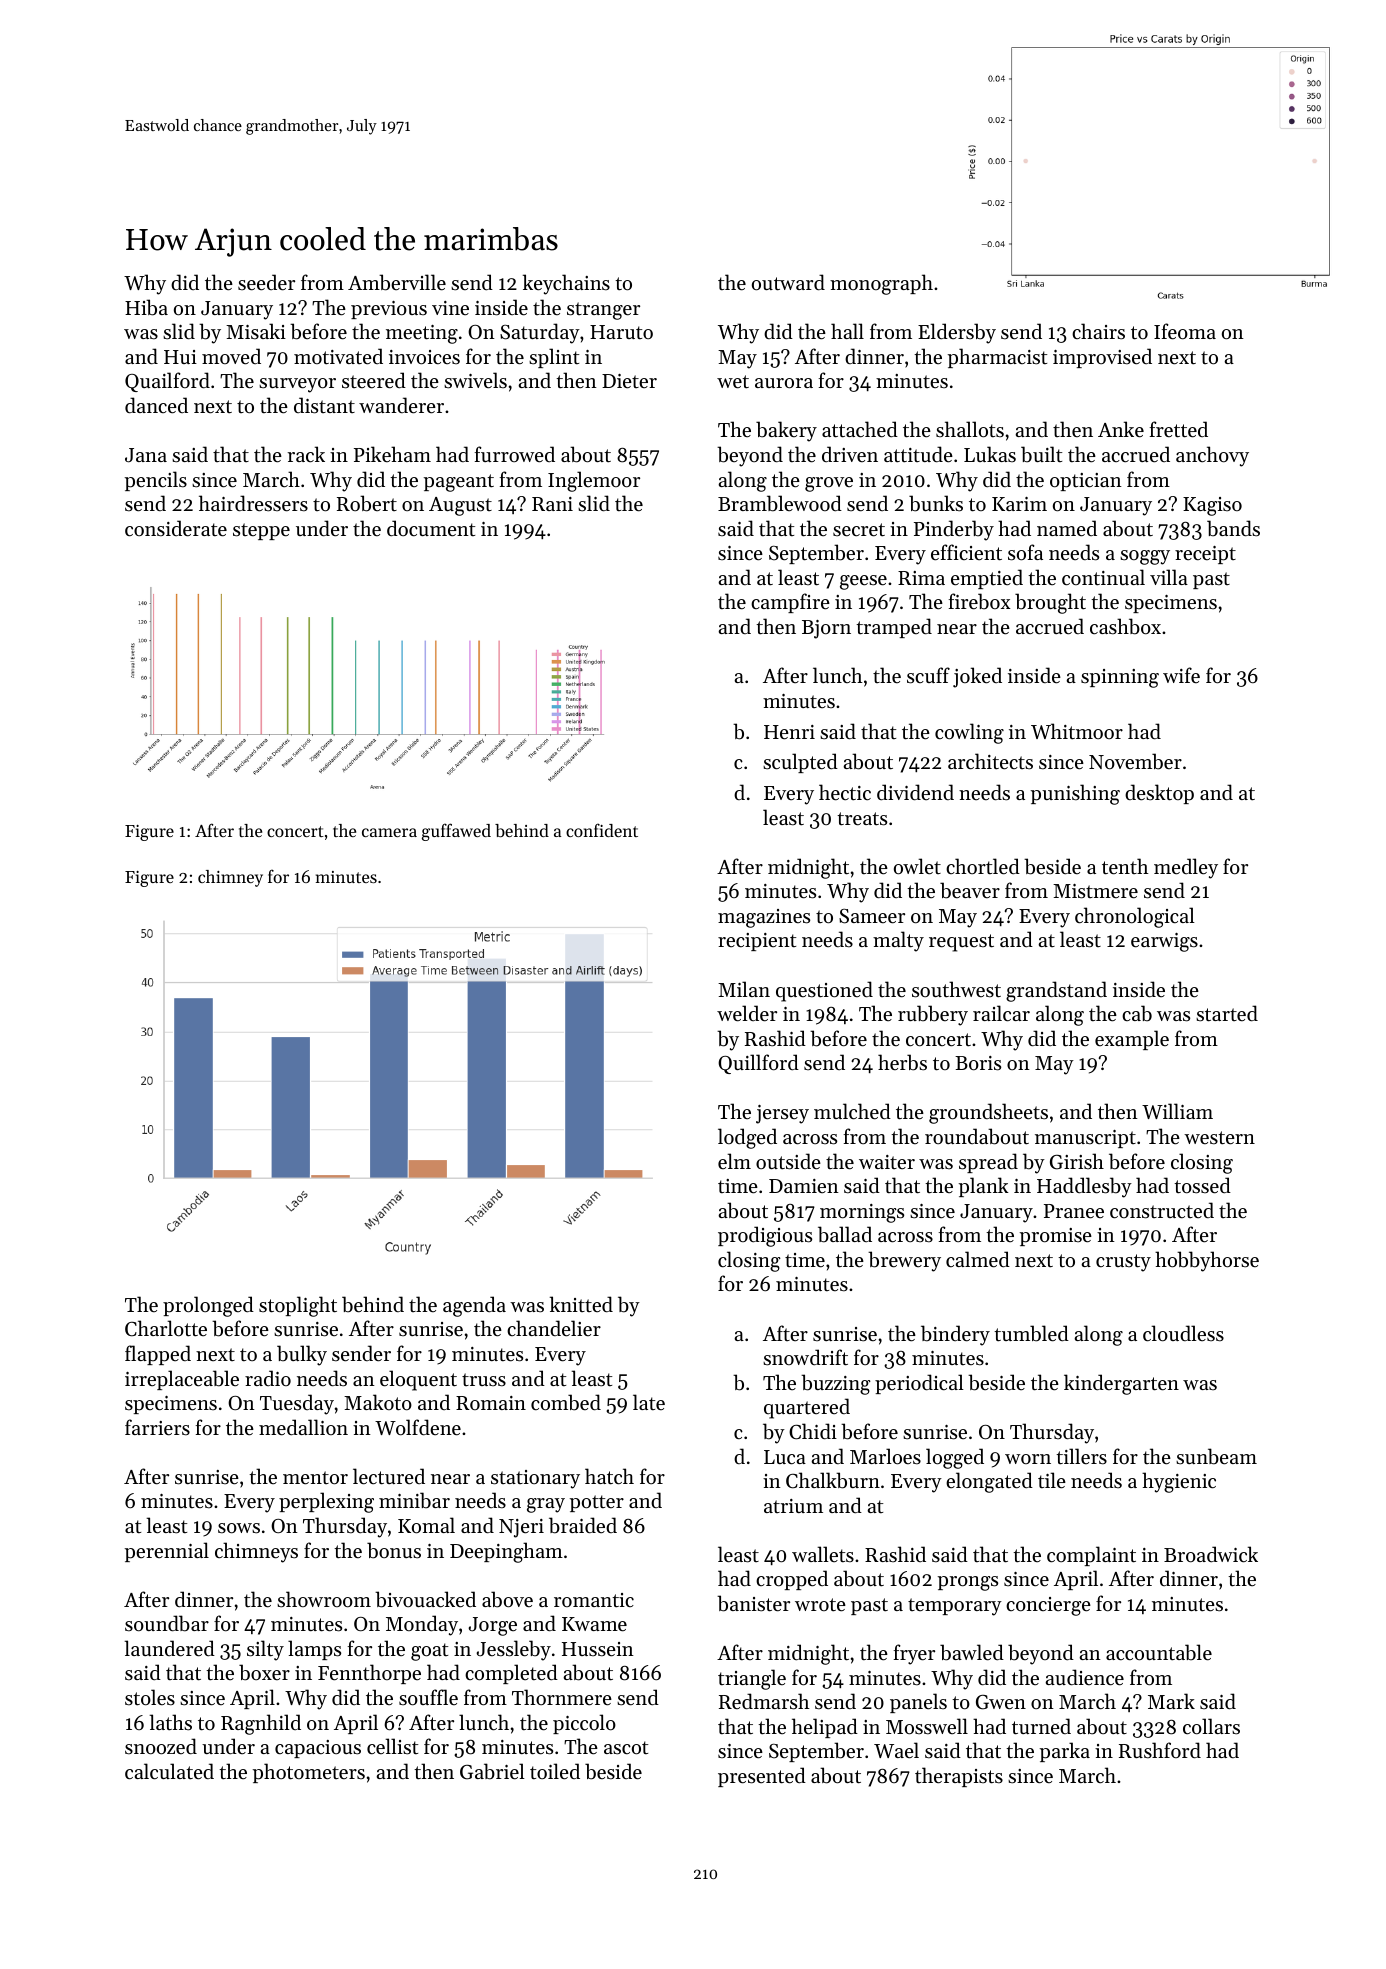 This screenshot has height=1969, width=1386. What do you see at coordinates (566, 1402) in the screenshot?
I see `combed` at bounding box center [566, 1402].
